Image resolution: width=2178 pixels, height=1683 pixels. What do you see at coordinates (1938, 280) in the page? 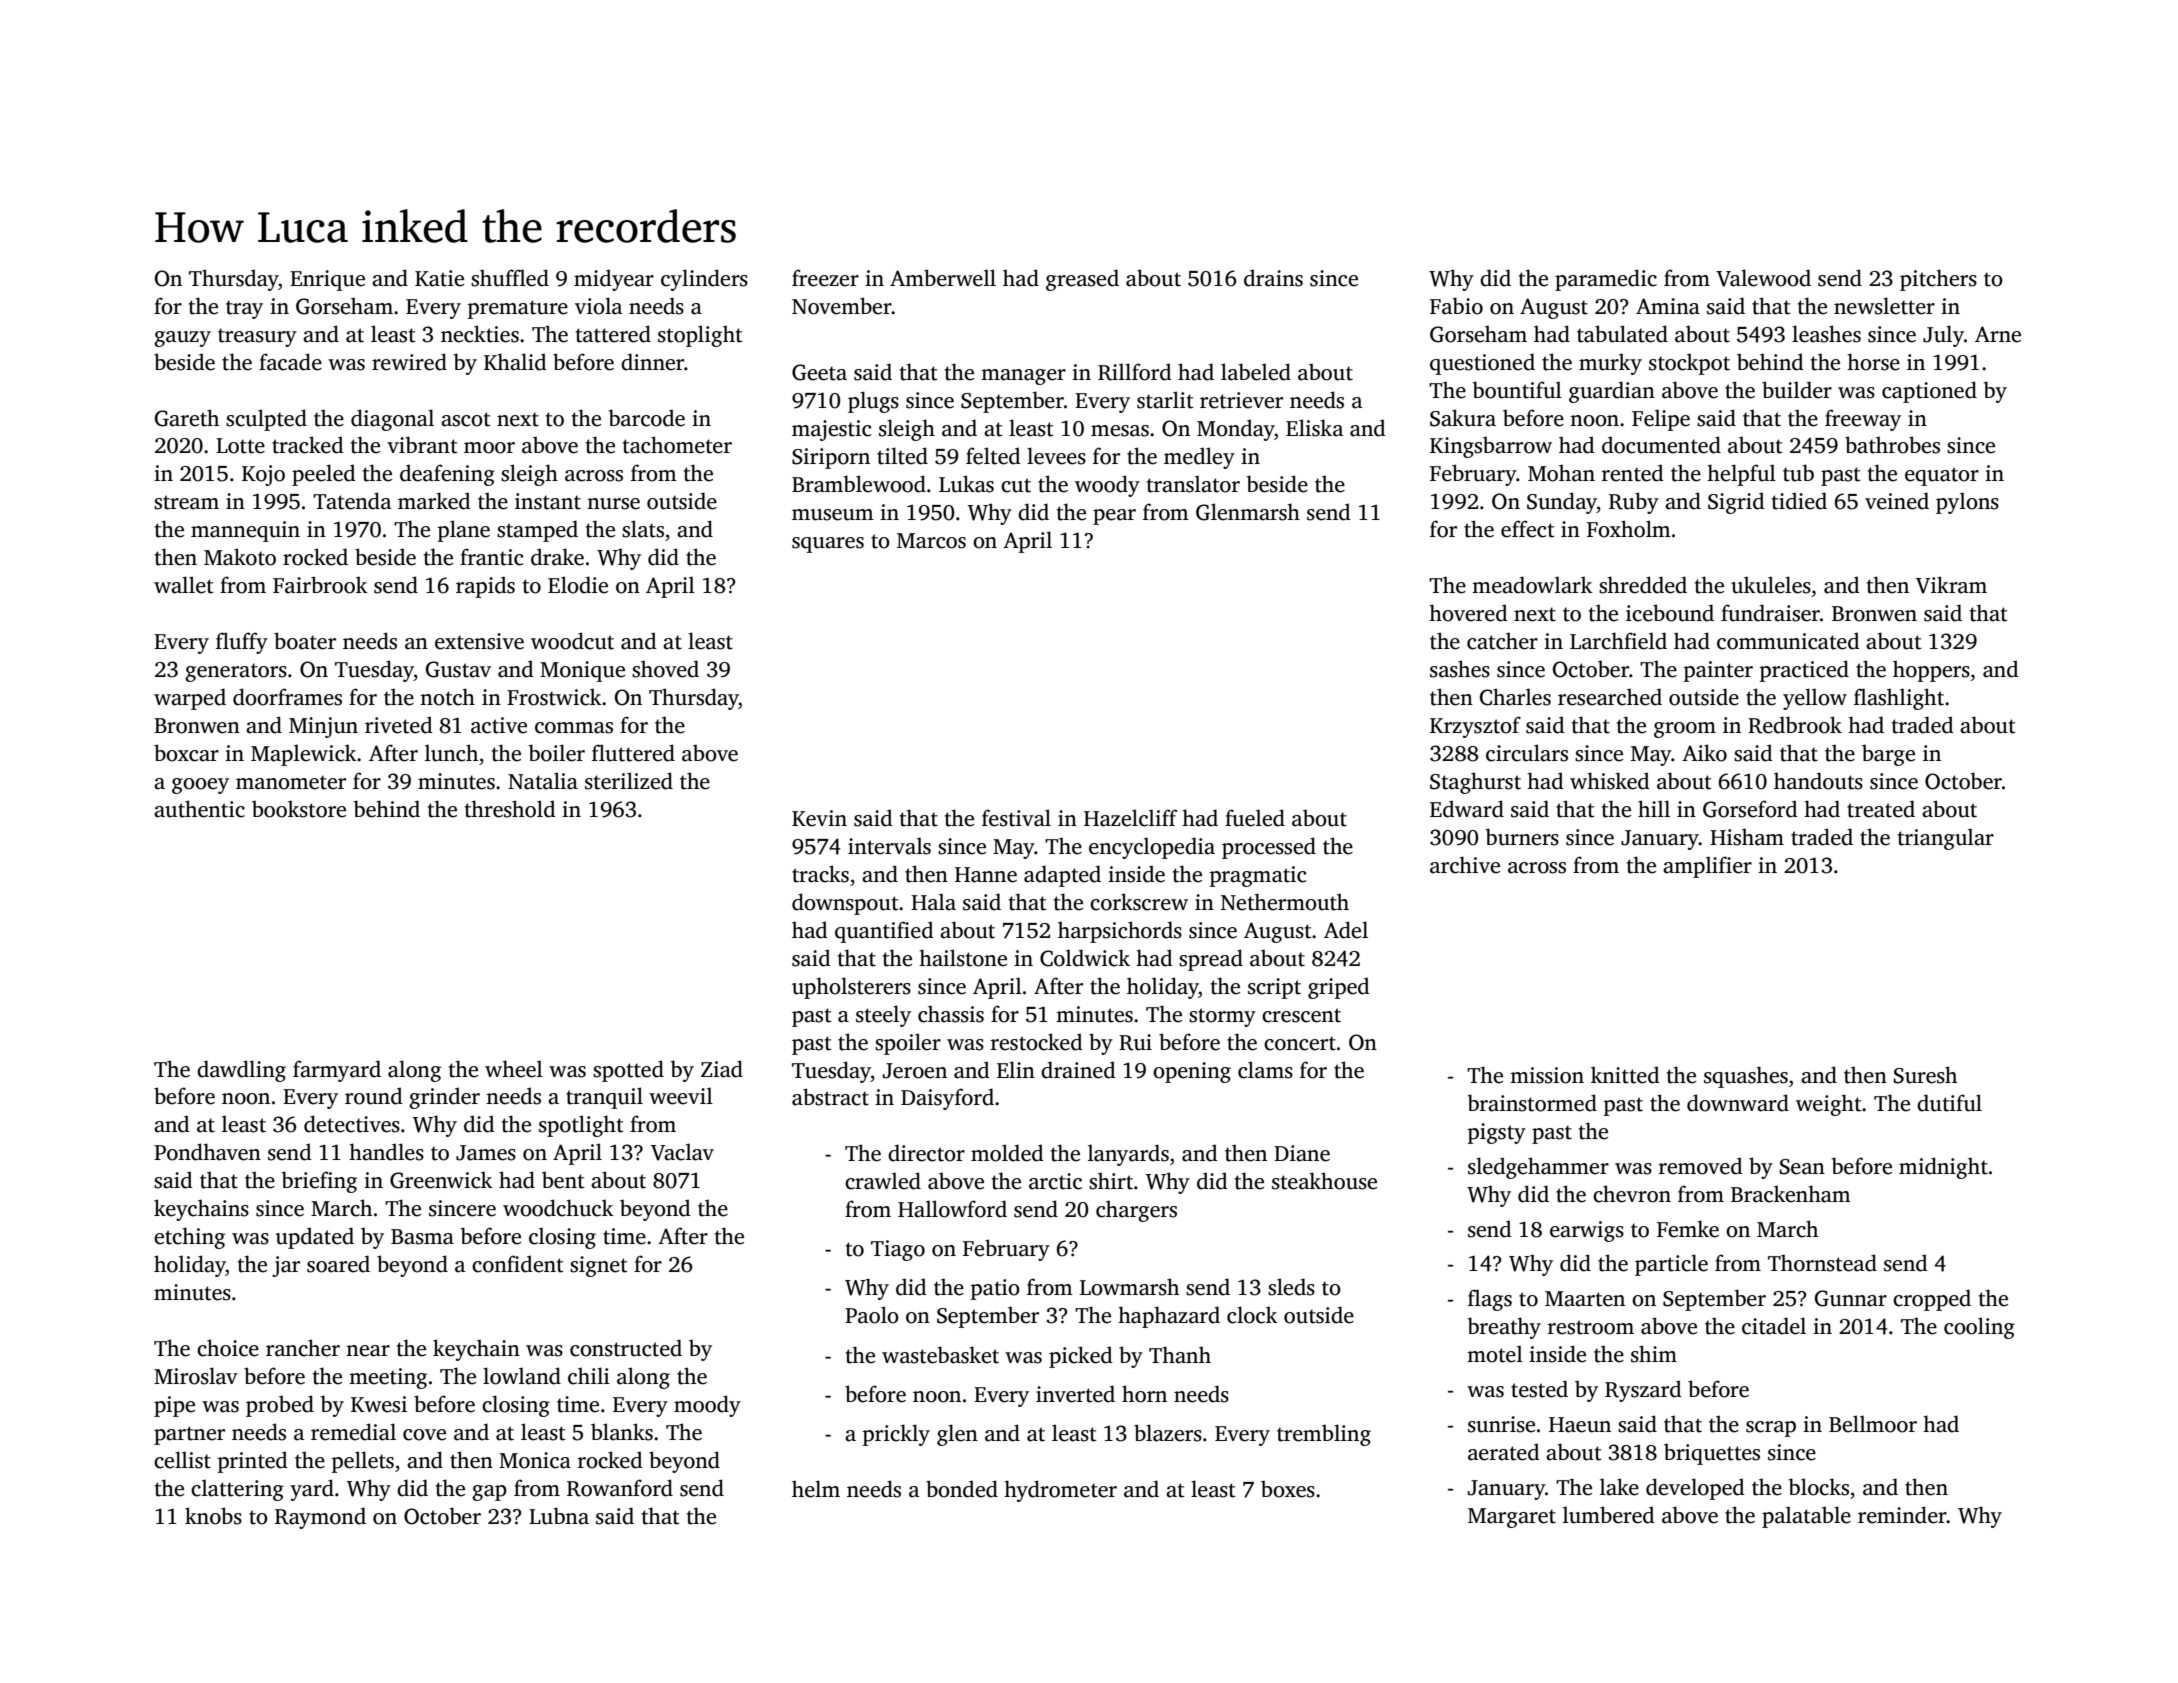
I see `pitchers` at bounding box center [1938, 280].
